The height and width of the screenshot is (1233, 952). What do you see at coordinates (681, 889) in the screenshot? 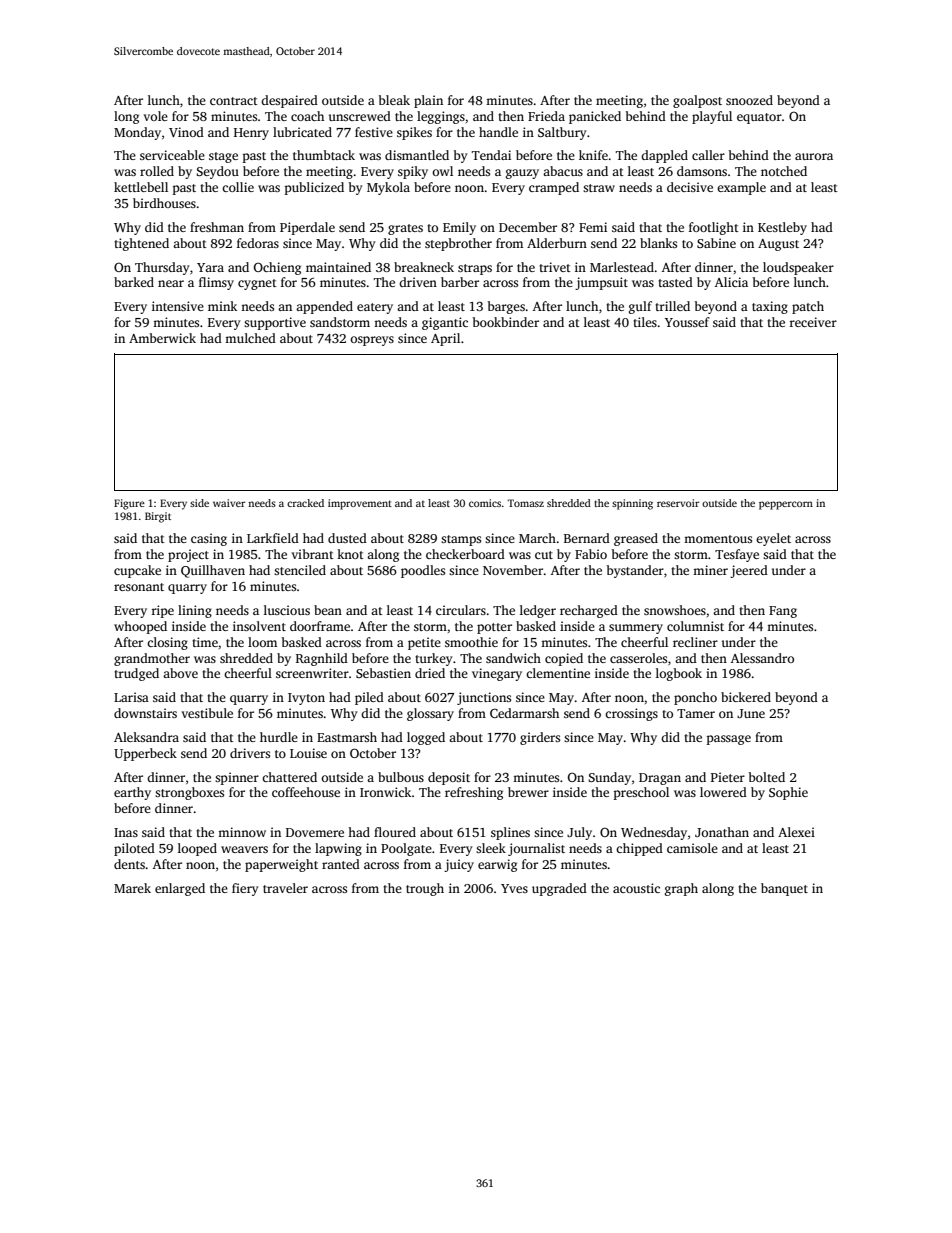
I see `graph` at bounding box center [681, 889].
